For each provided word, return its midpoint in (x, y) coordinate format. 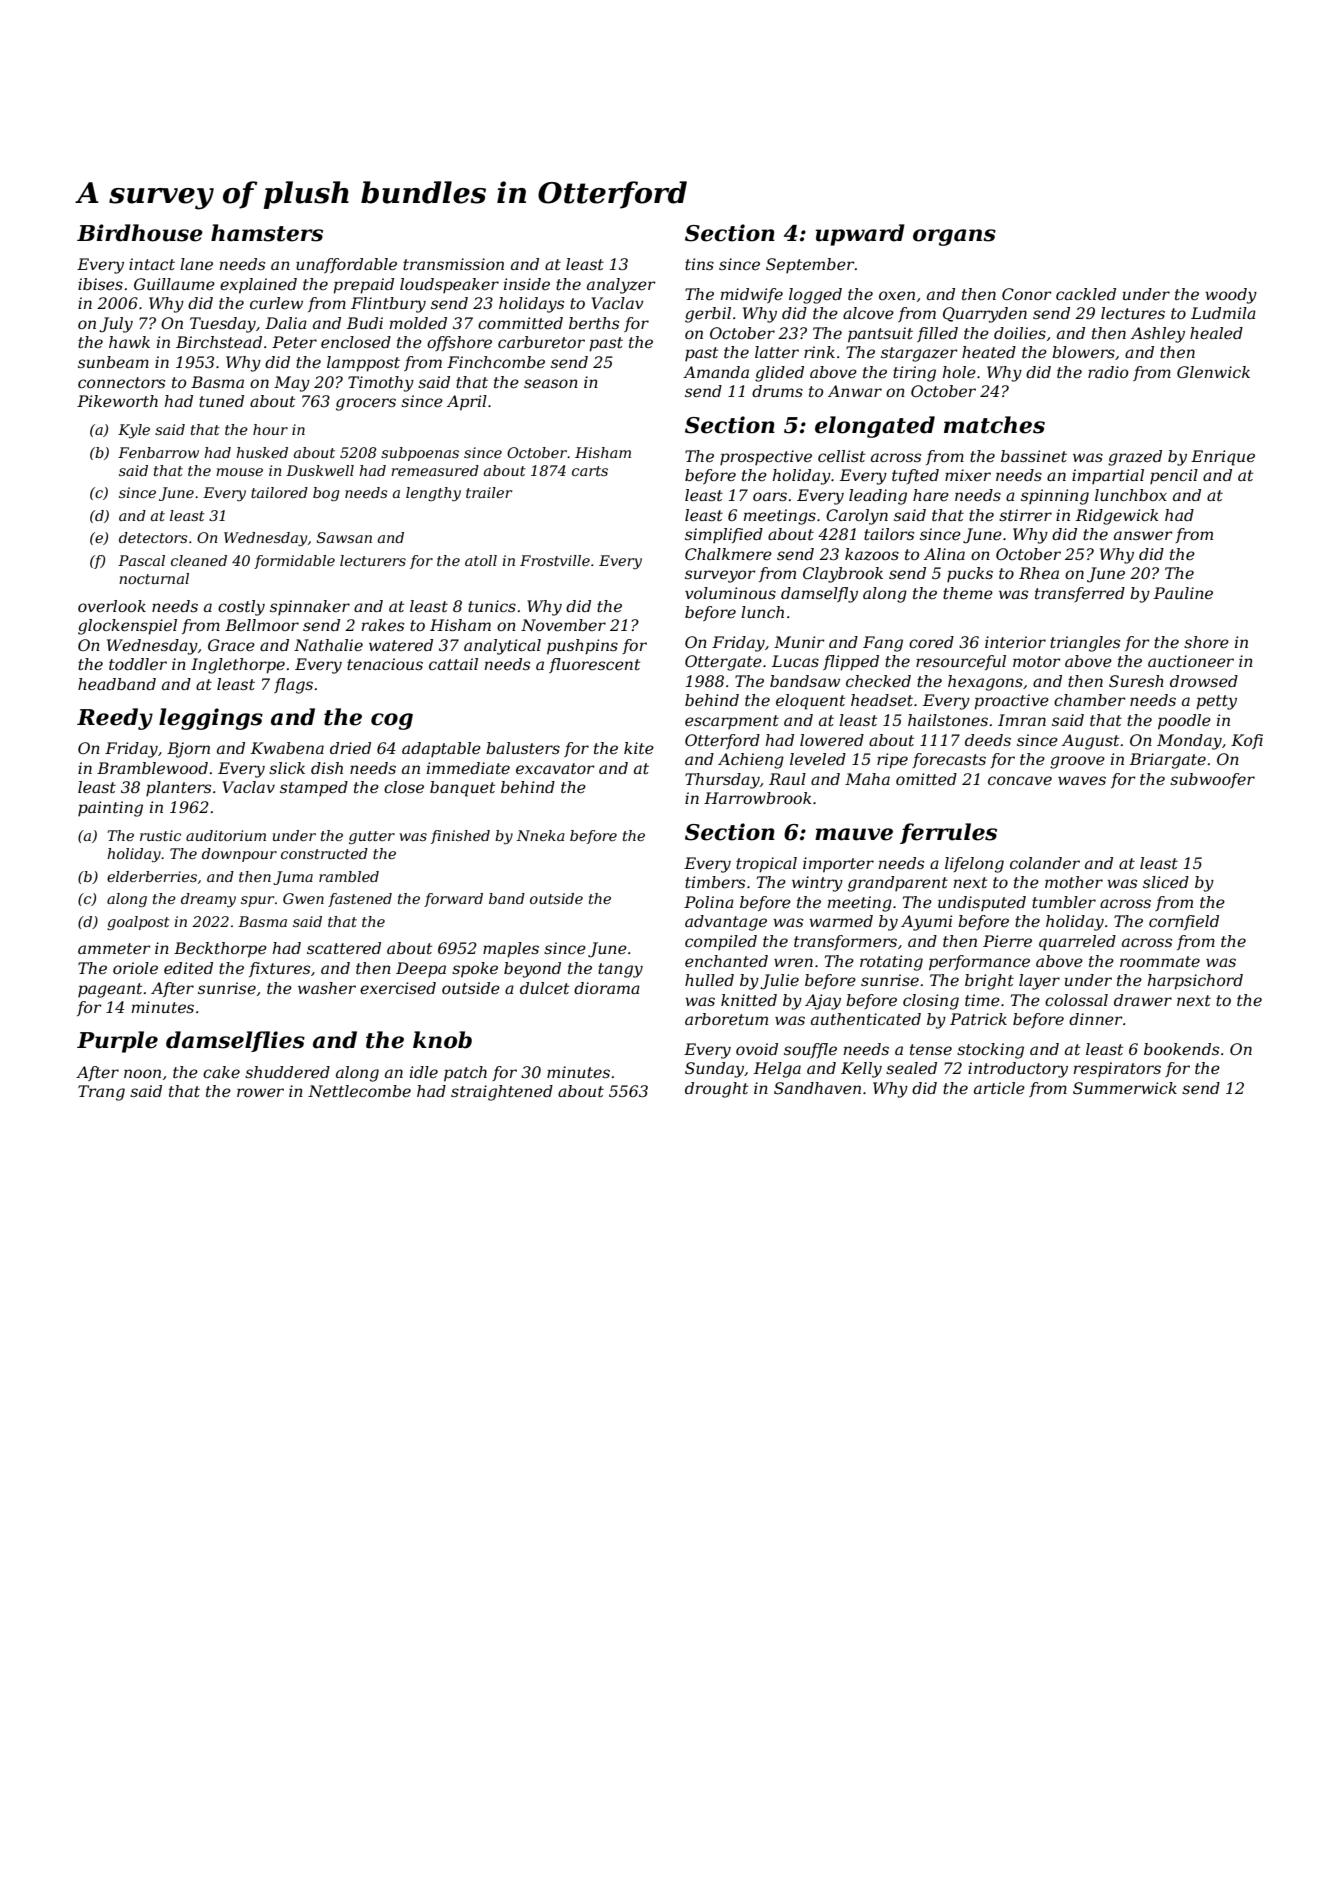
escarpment (732, 722)
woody (1231, 296)
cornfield (1184, 922)
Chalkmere (728, 554)
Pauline (1183, 593)
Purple (117, 1042)
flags (293, 686)
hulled (709, 980)
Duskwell (320, 470)
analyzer (621, 286)
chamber (1090, 700)
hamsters (267, 233)
